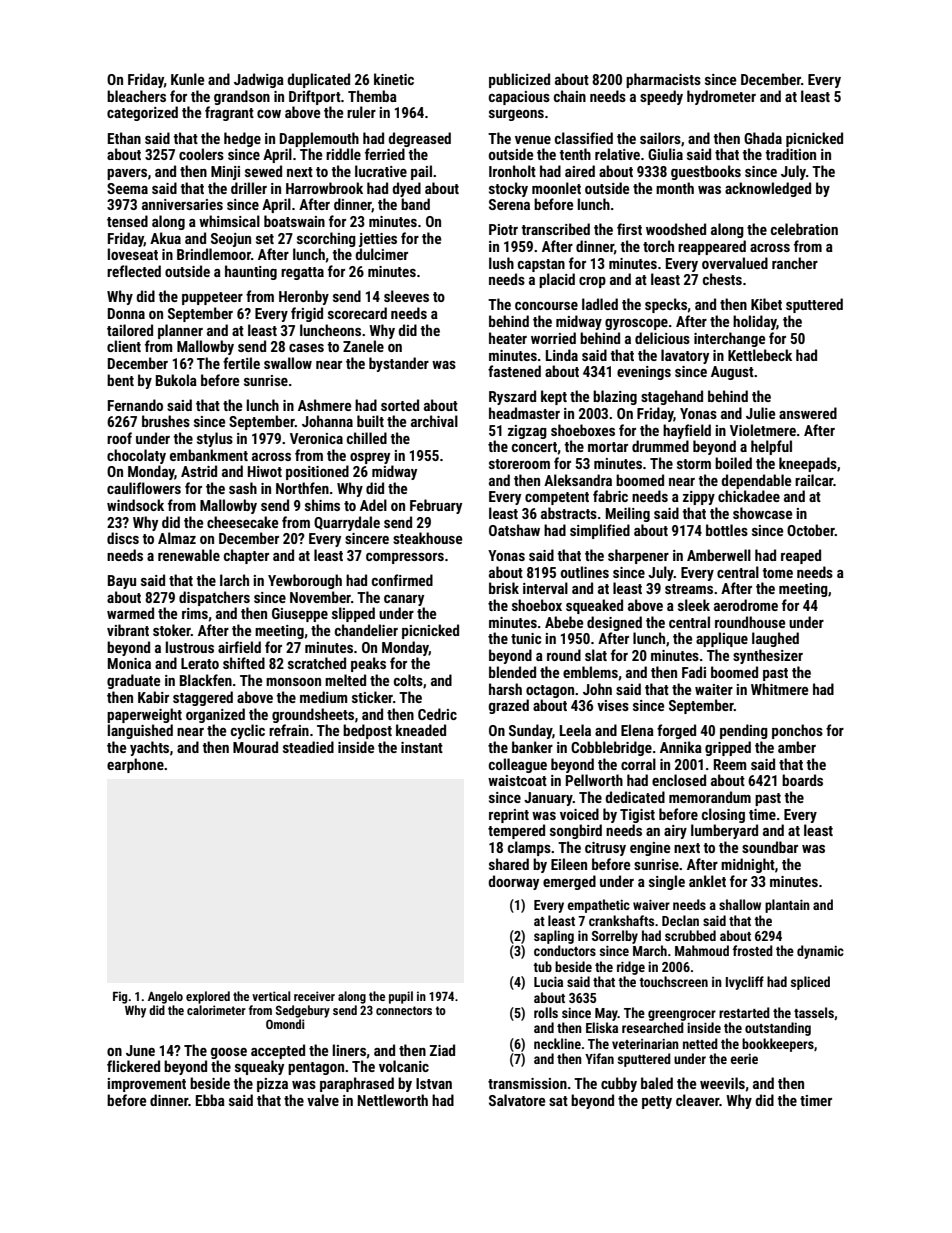 The image size is (952, 1233). What do you see at coordinates (657, 1102) in the page?
I see `petty` at bounding box center [657, 1102].
